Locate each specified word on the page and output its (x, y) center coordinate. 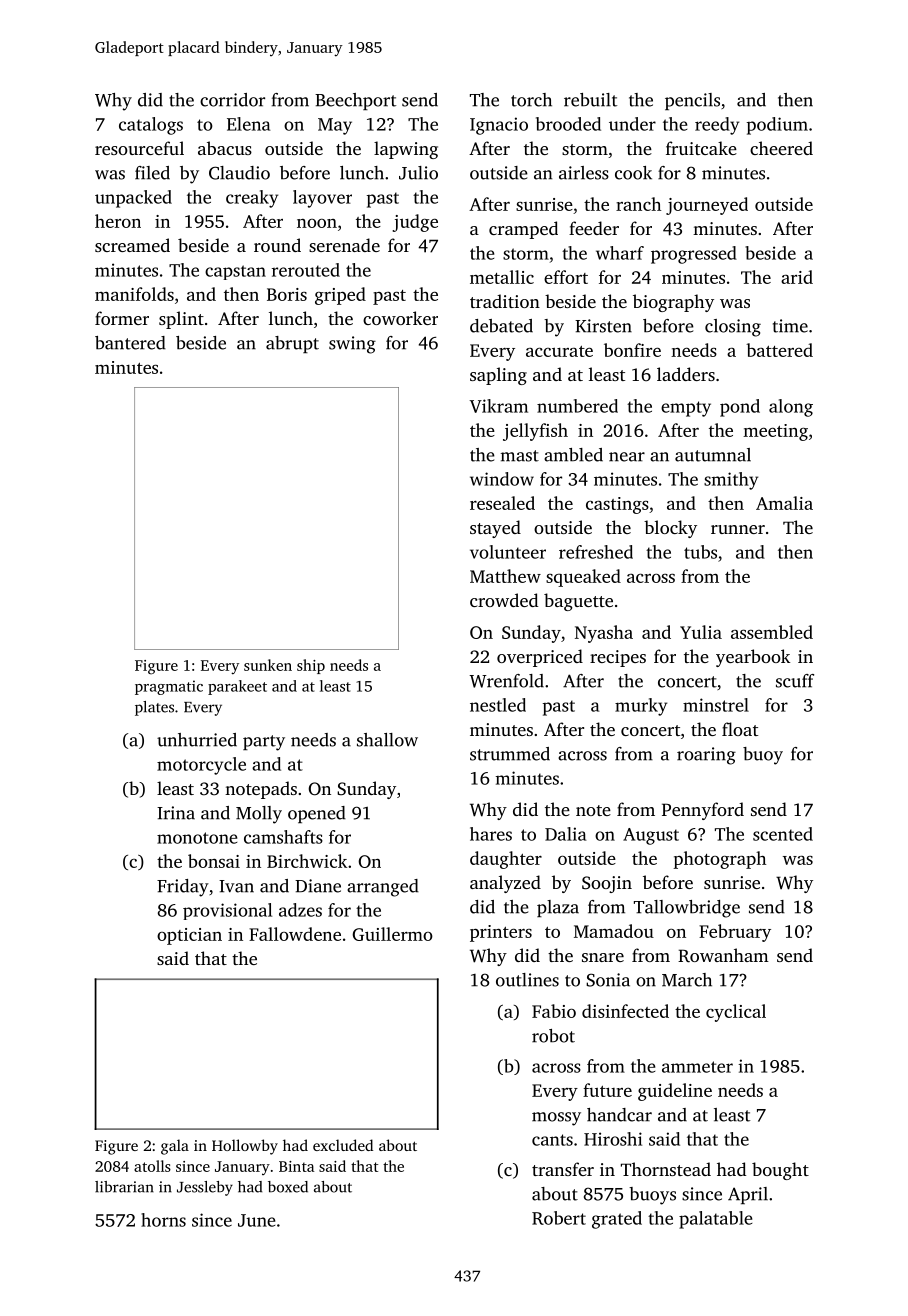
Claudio (239, 173)
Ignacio (499, 126)
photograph (719, 860)
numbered (577, 406)
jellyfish (535, 432)
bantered (130, 343)
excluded (343, 1145)
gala (175, 1147)
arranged (383, 888)
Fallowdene (295, 934)
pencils (692, 101)
